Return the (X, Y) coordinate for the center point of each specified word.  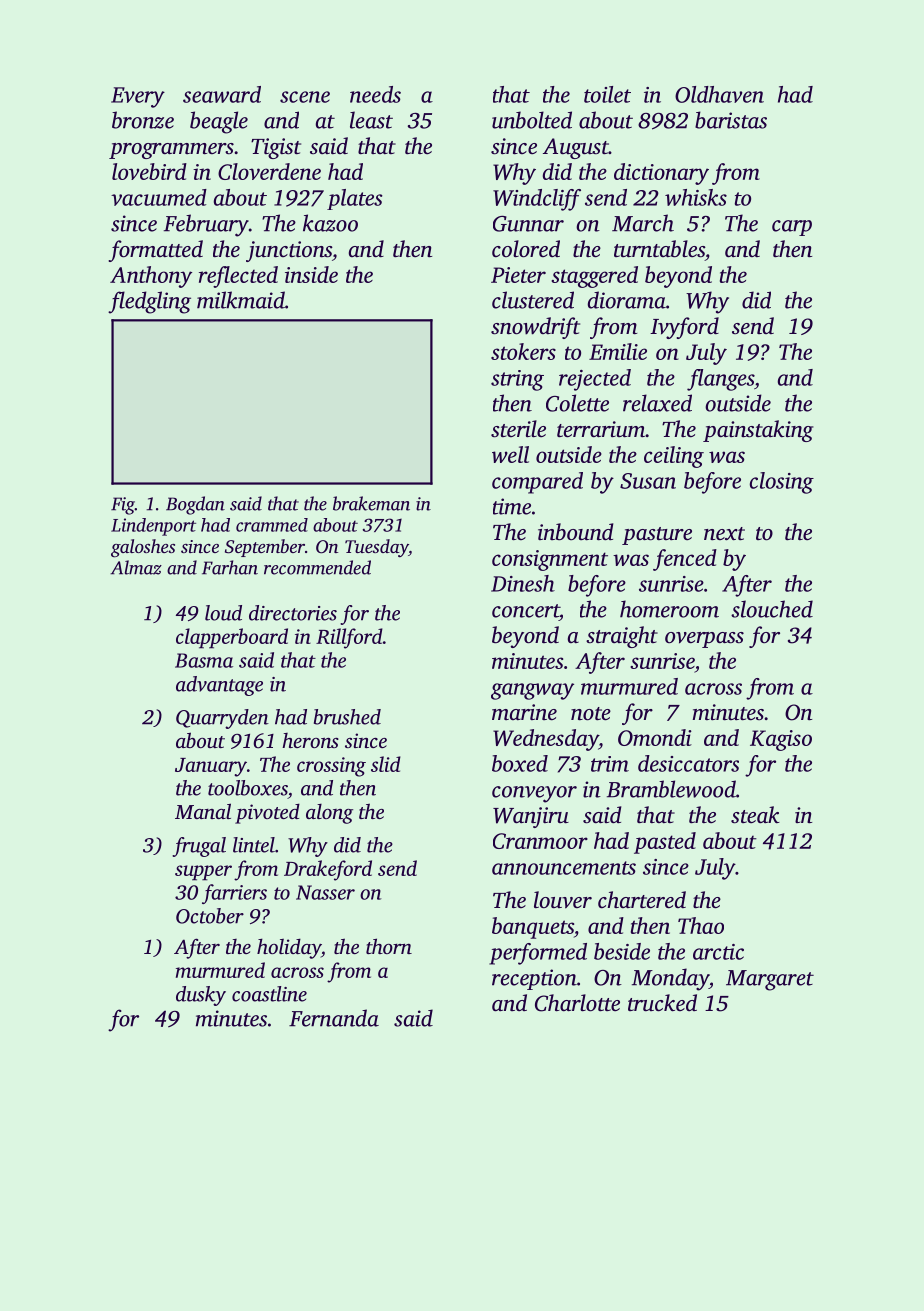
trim (610, 764)
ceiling (674, 457)
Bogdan (195, 505)
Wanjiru (531, 817)
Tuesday (376, 548)
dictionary (661, 174)
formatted (155, 251)
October (210, 916)
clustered (533, 300)
